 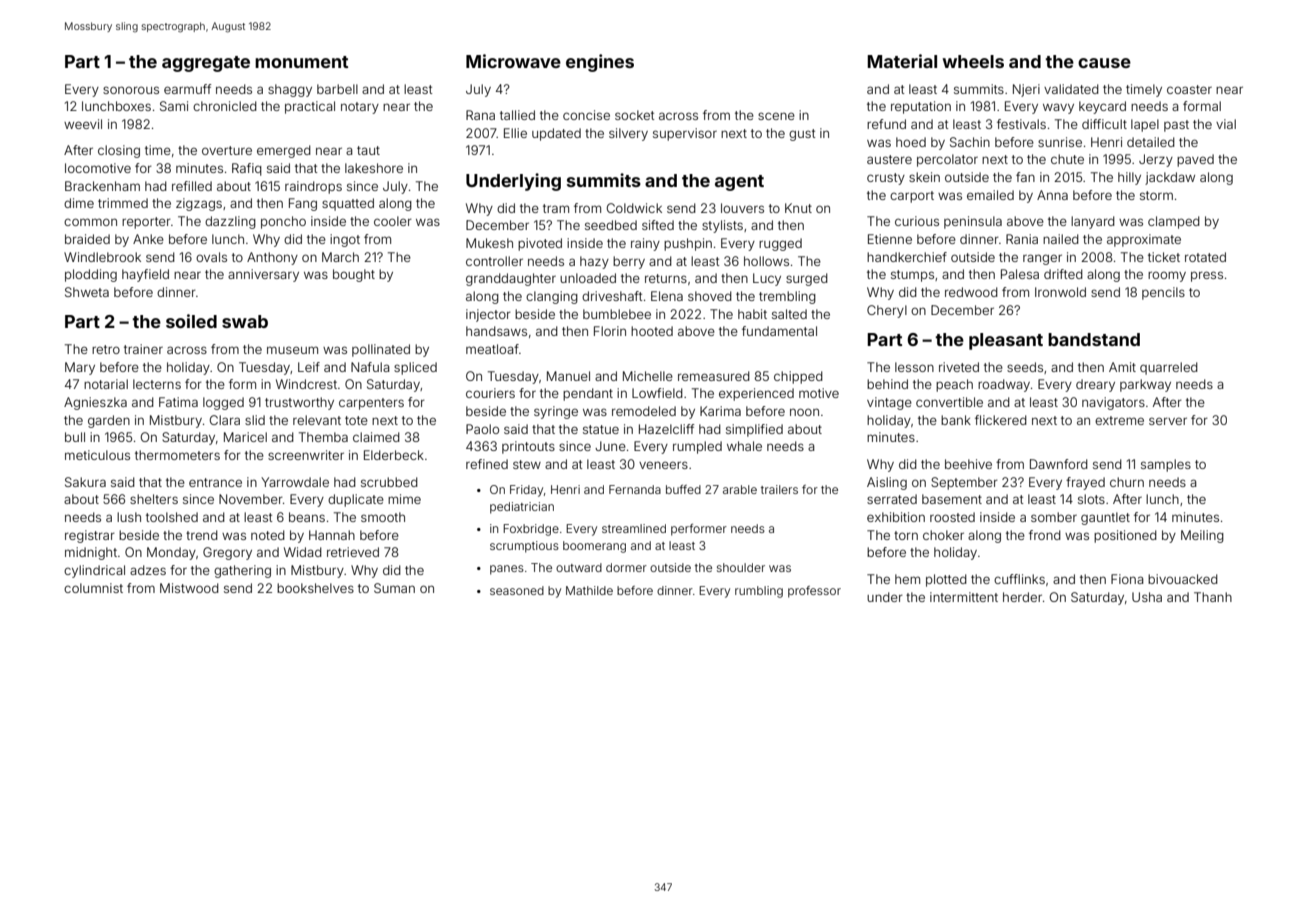 What do you see at coordinates (1166, 465) in the screenshot?
I see `samples` at bounding box center [1166, 465].
